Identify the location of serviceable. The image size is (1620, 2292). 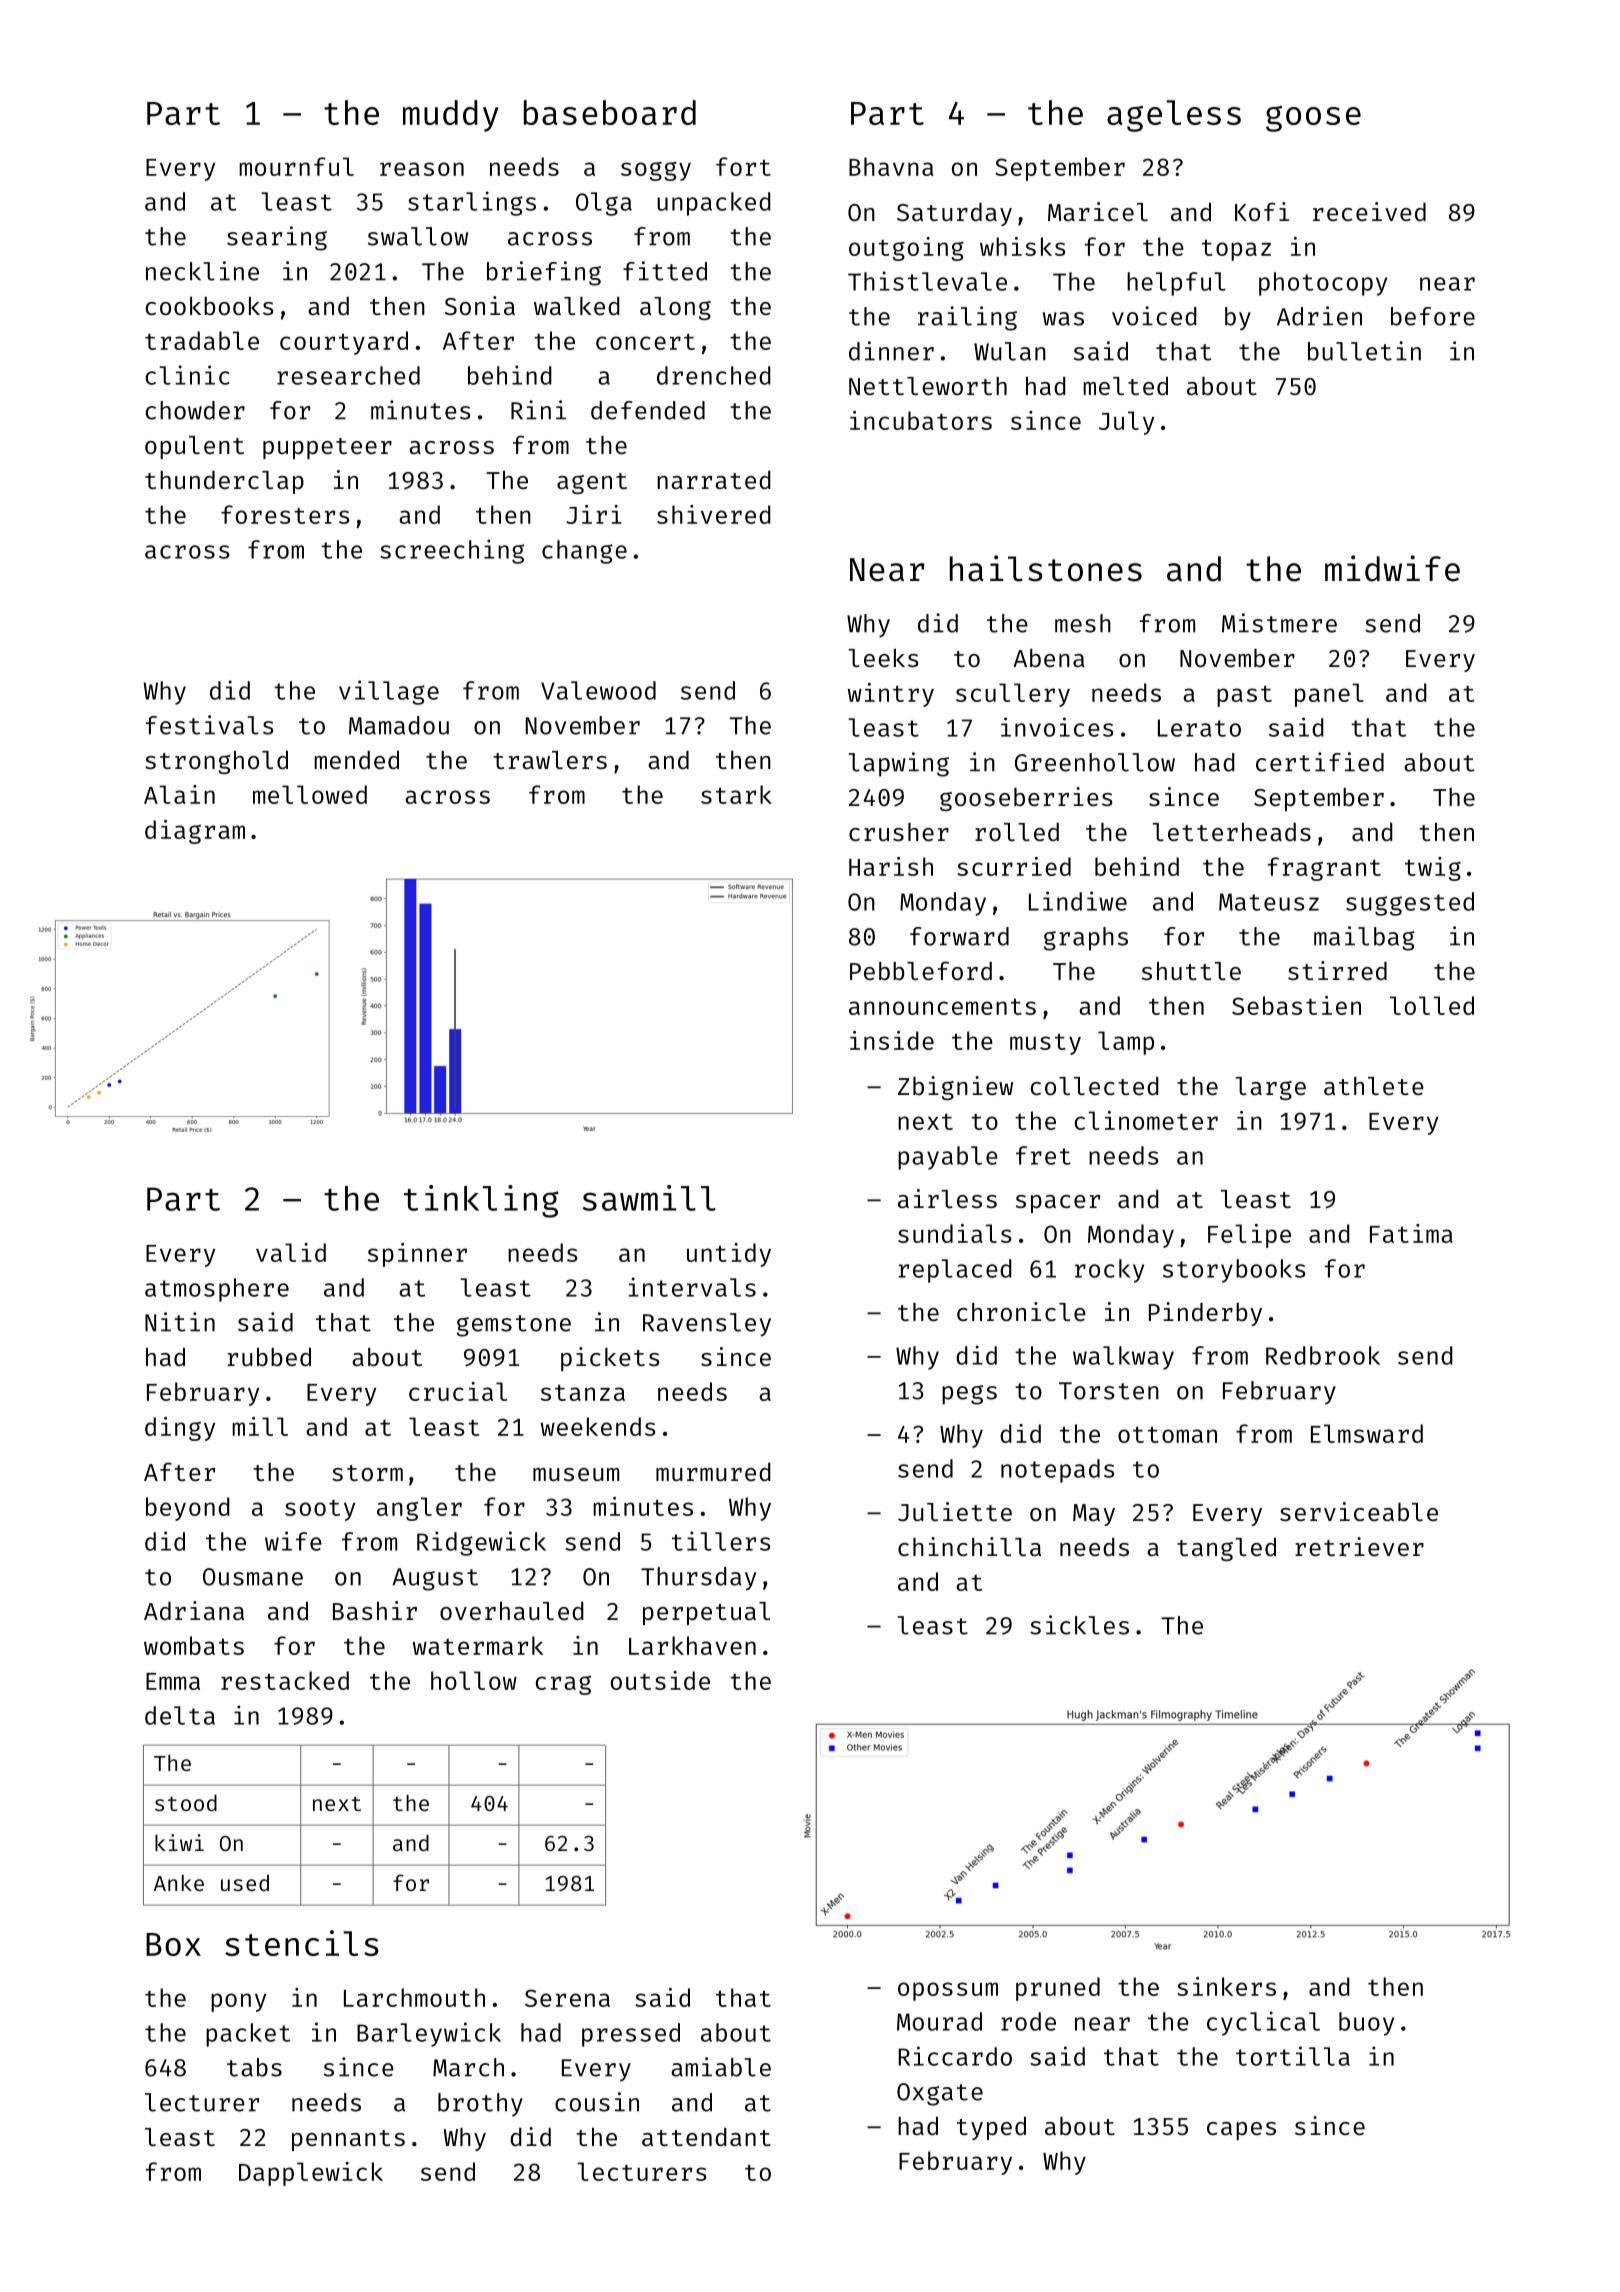
(1359, 1511).
